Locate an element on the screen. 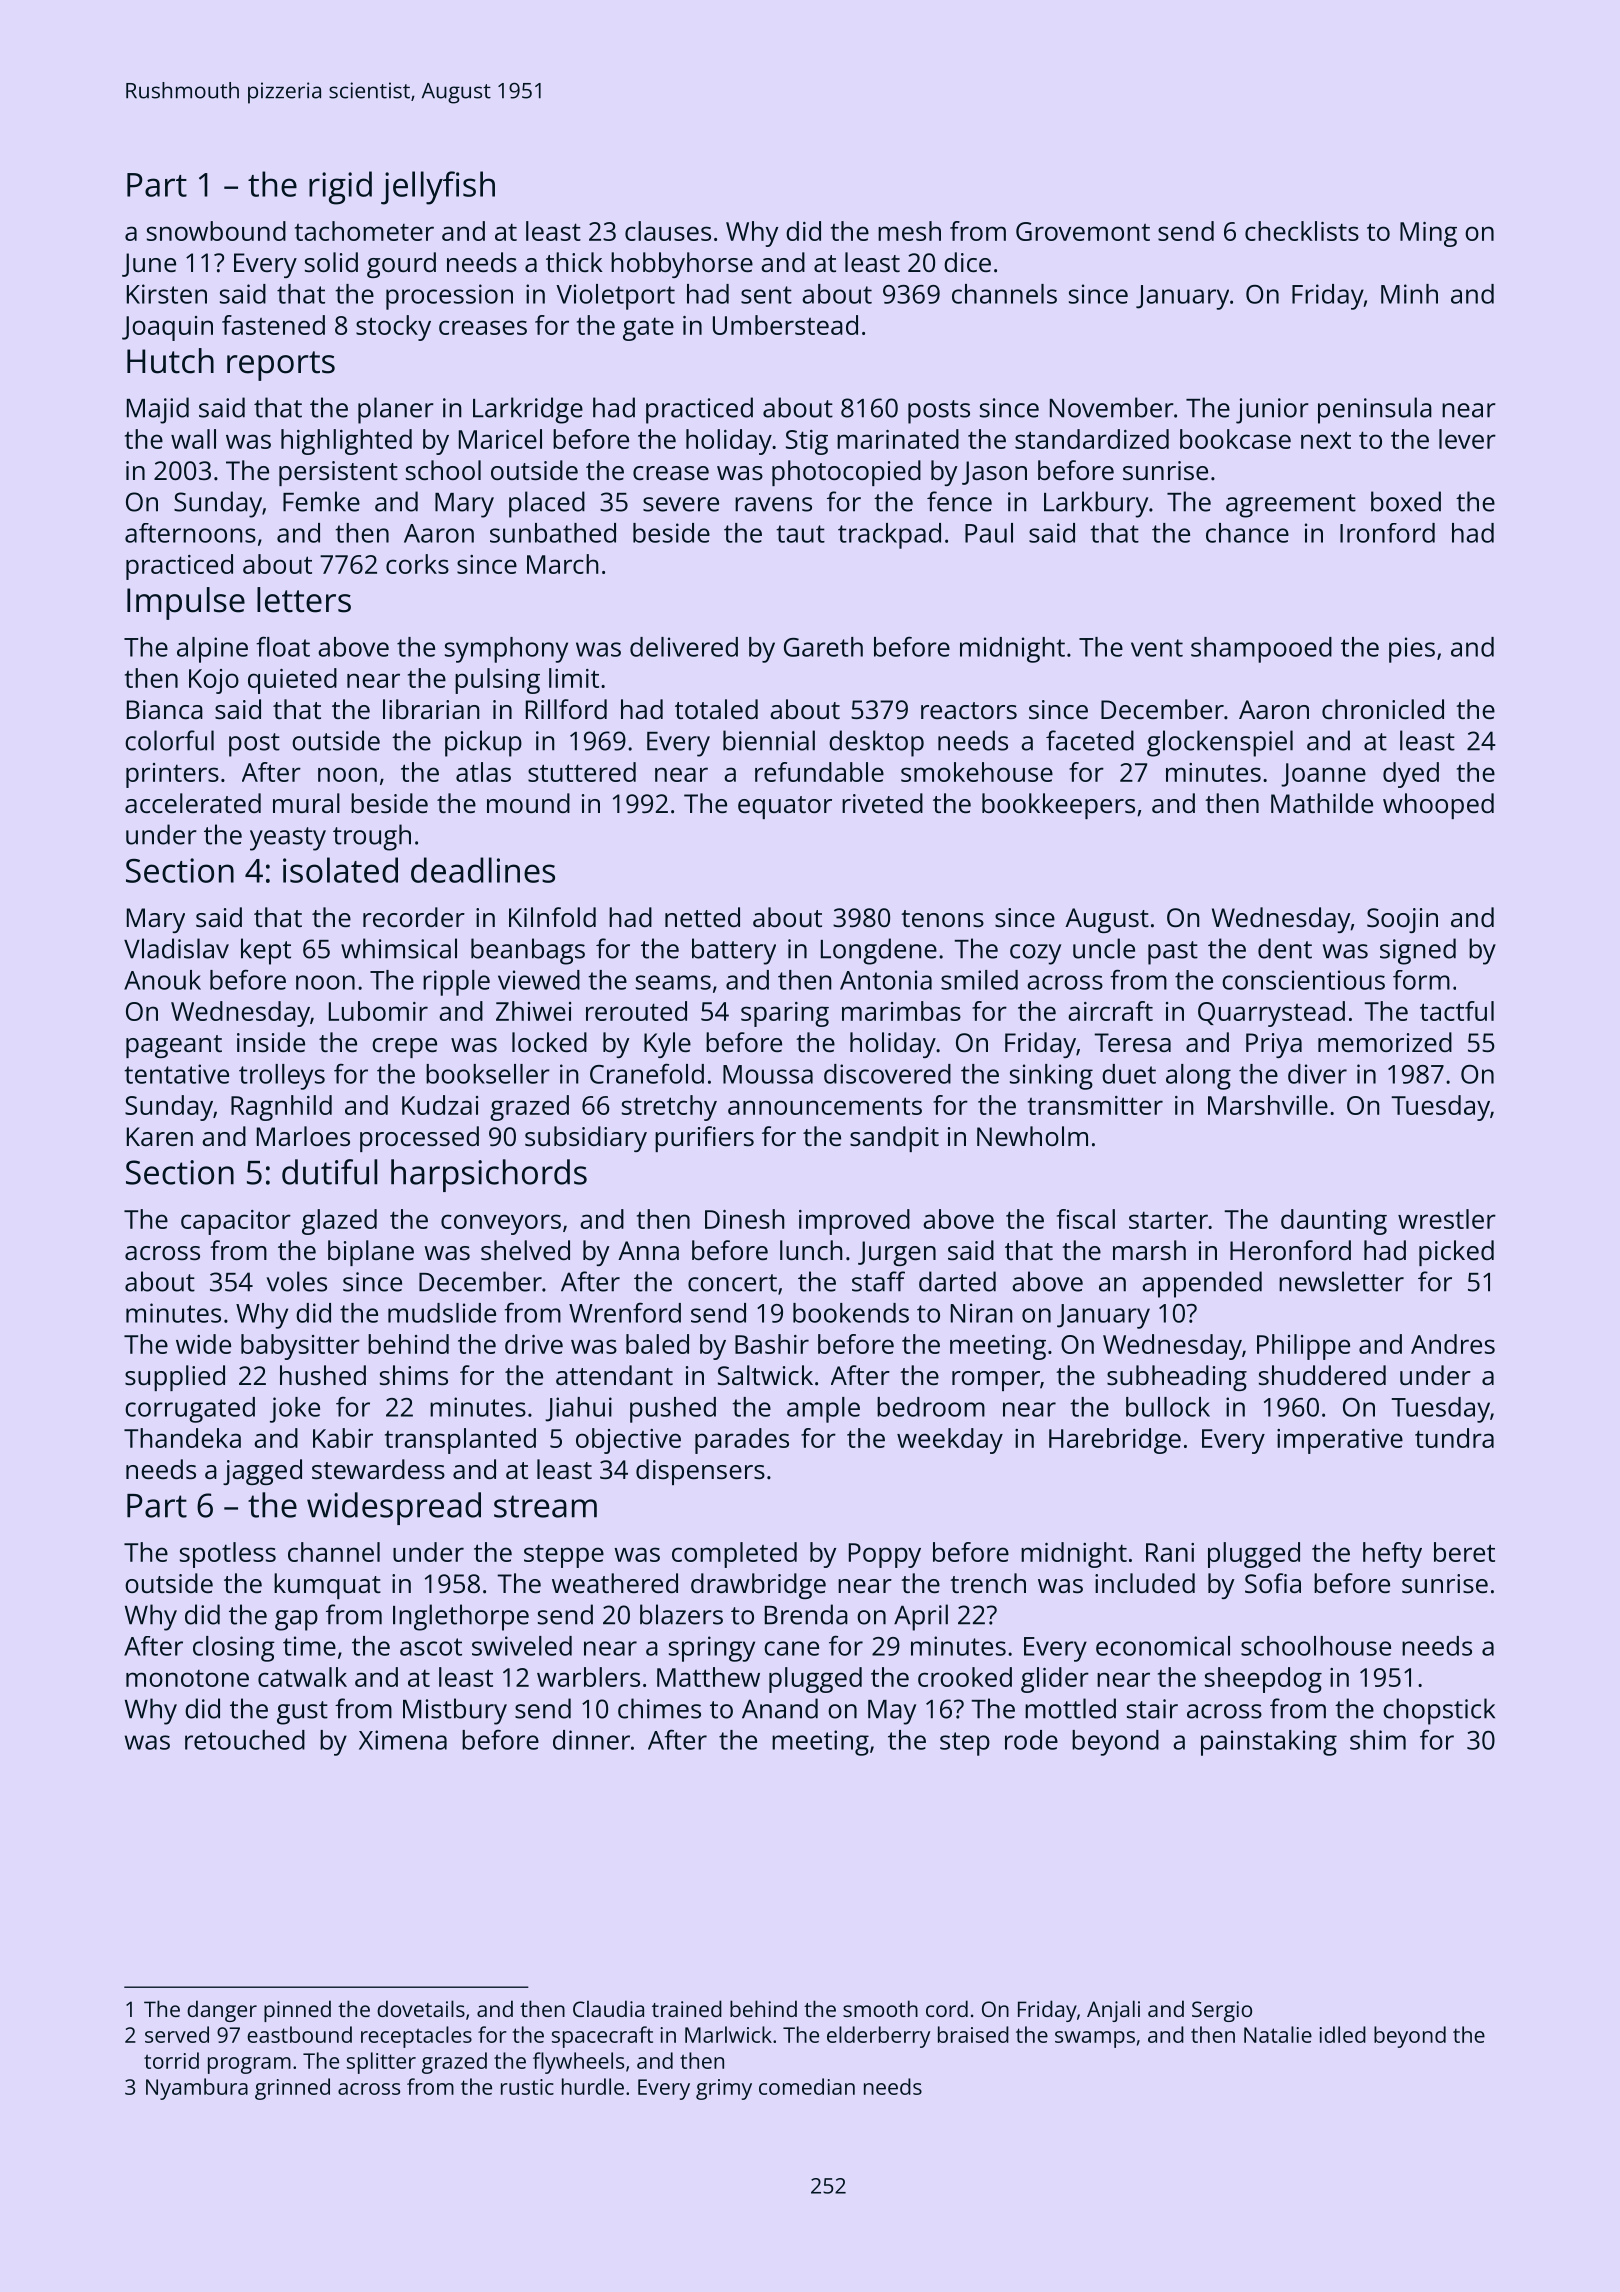 This screenshot has width=1620, height=2292. idled is located at coordinates (1343, 2034).
